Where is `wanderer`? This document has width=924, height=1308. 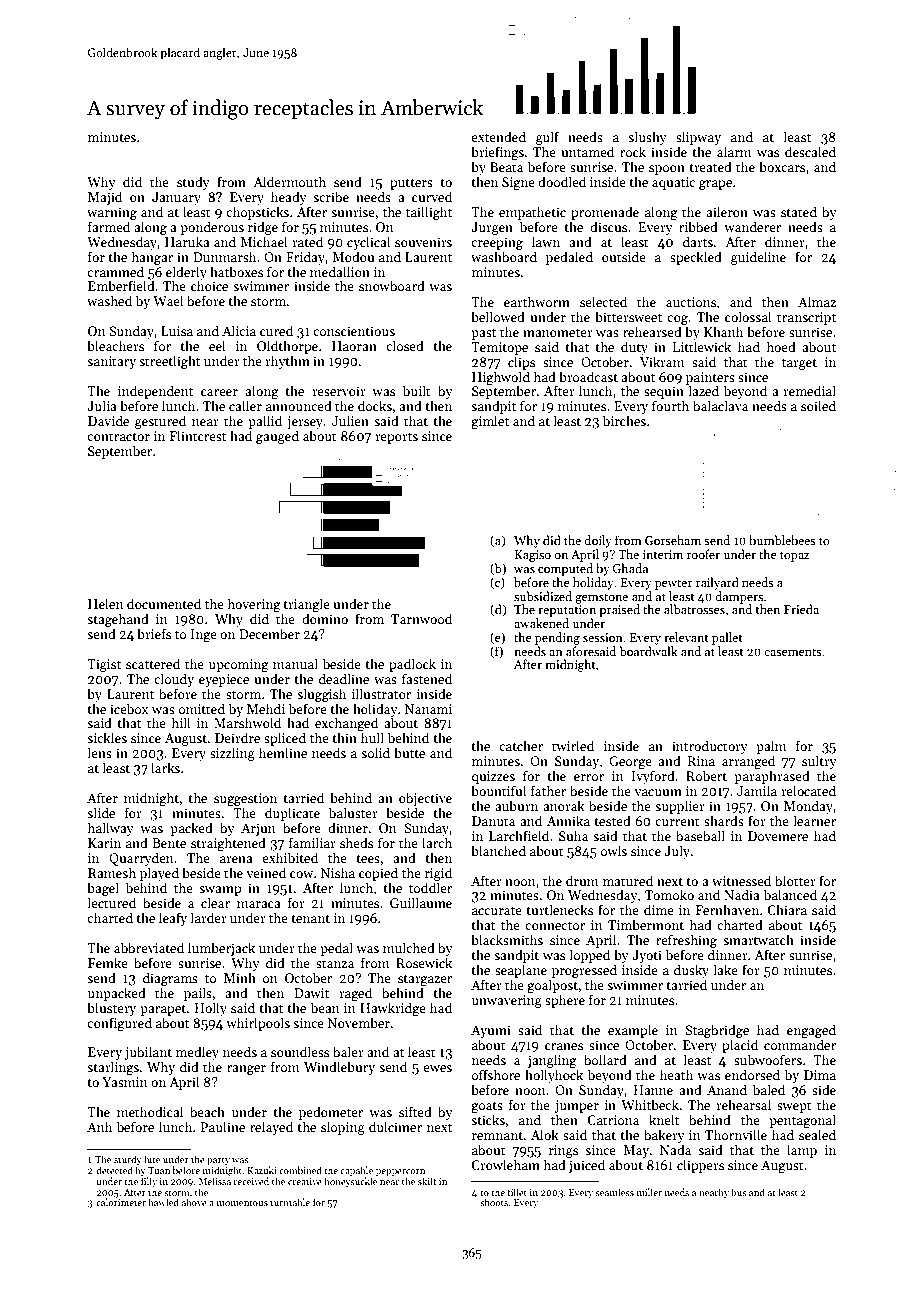
wanderer is located at coordinates (752, 226).
